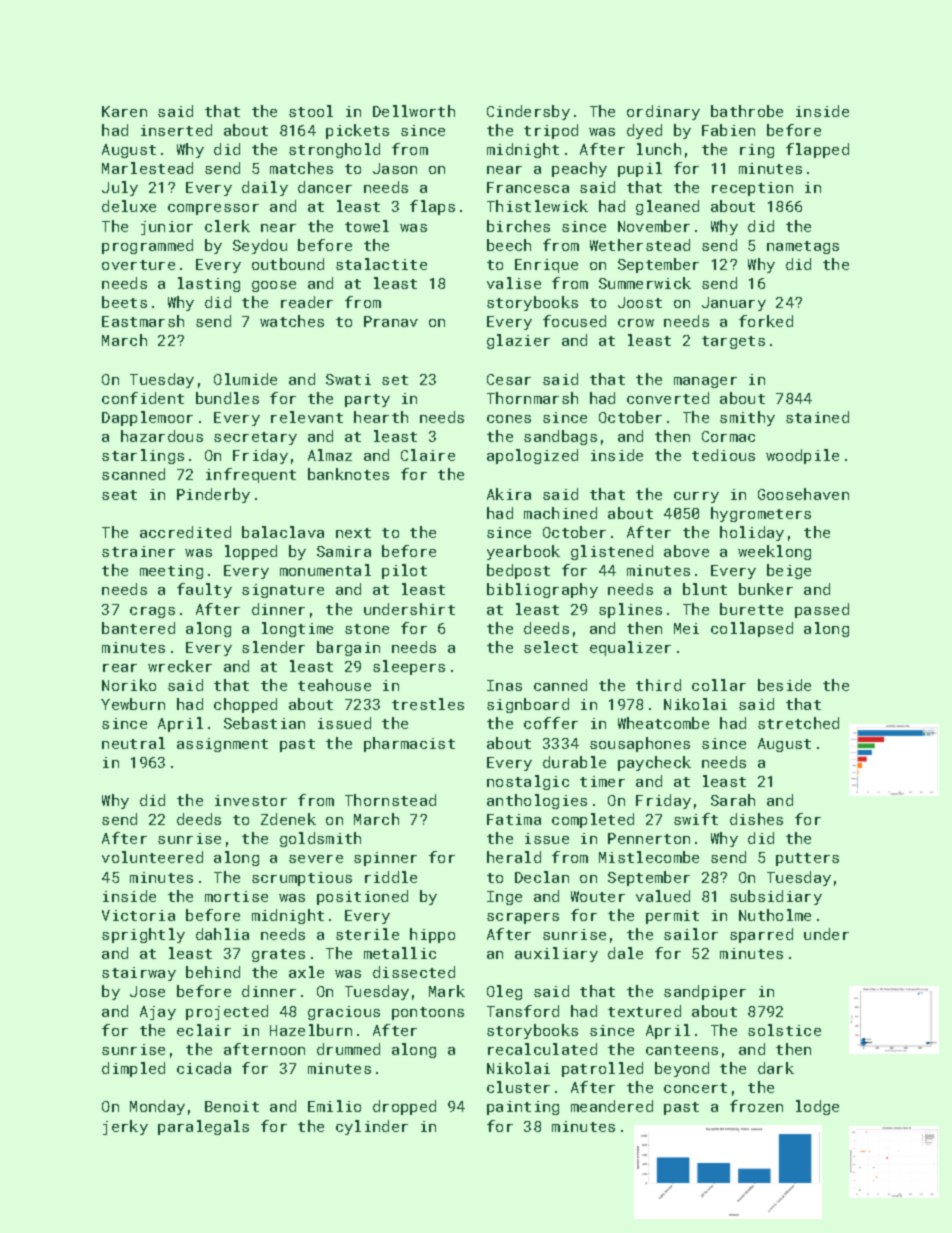  I want to click on Karen, so click(124, 111).
